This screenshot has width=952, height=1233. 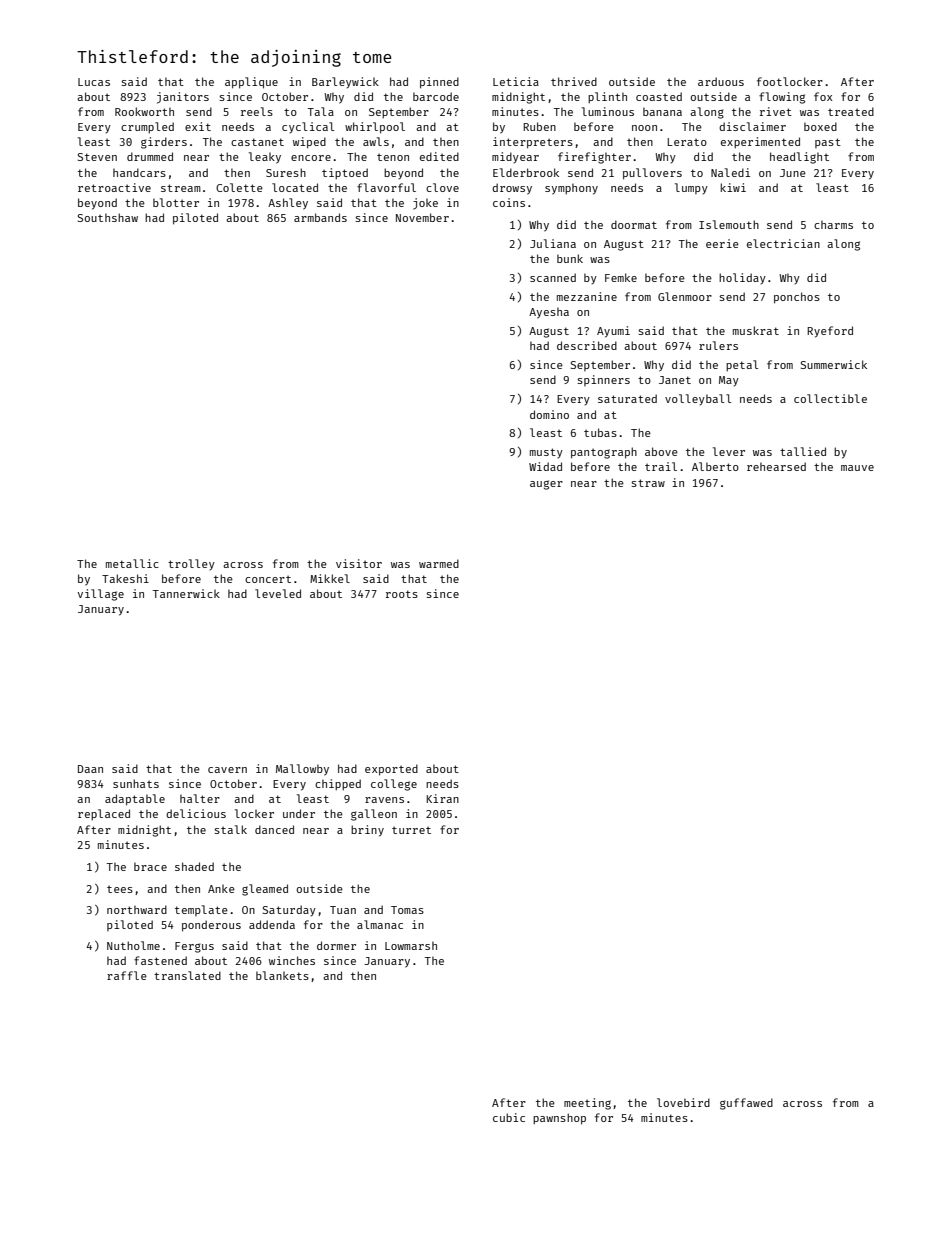 I want to click on Kiran, so click(x=443, y=798).
